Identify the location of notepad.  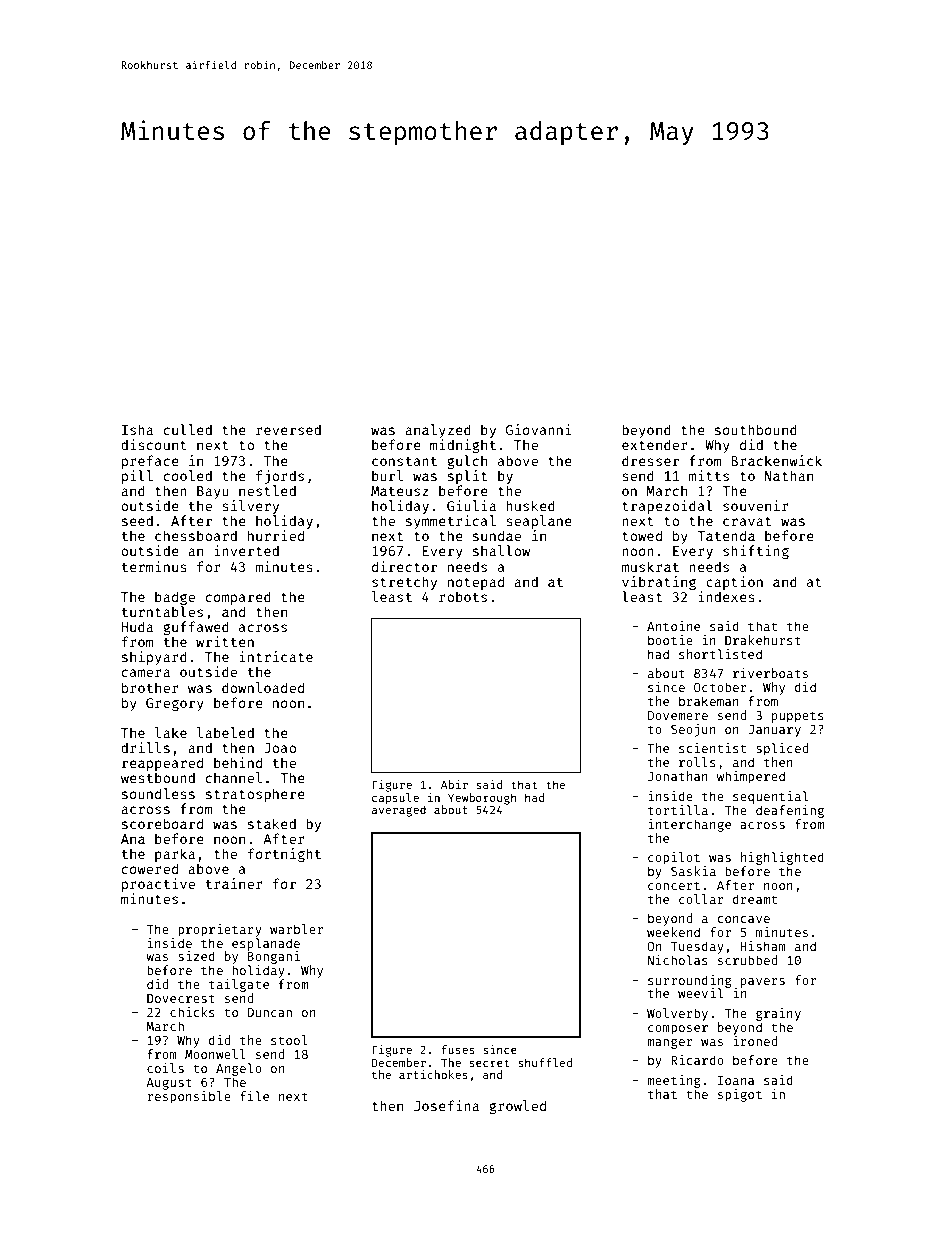
(476, 583).
